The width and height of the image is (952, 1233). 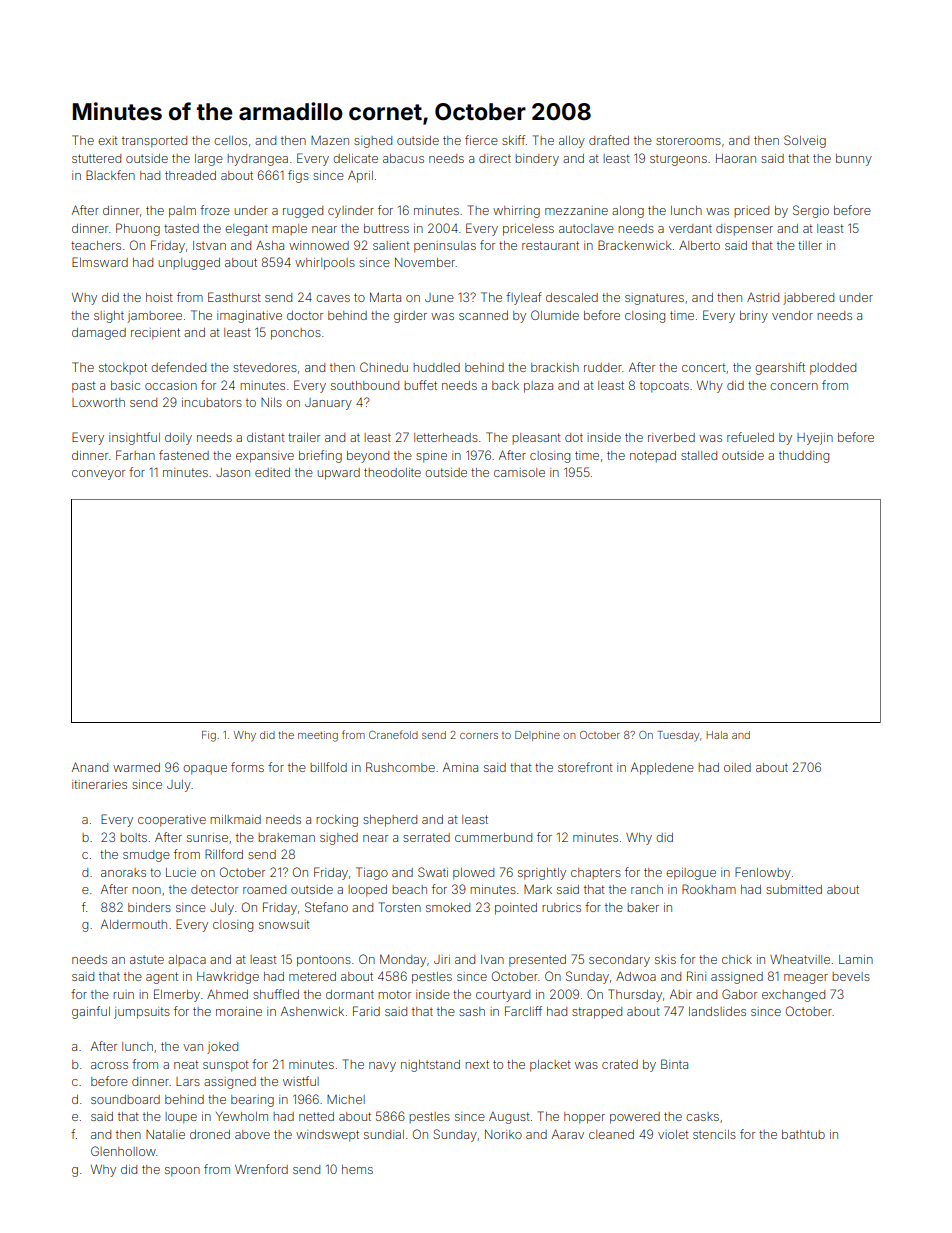 What do you see at coordinates (318, 736) in the image?
I see `meeting` at bounding box center [318, 736].
